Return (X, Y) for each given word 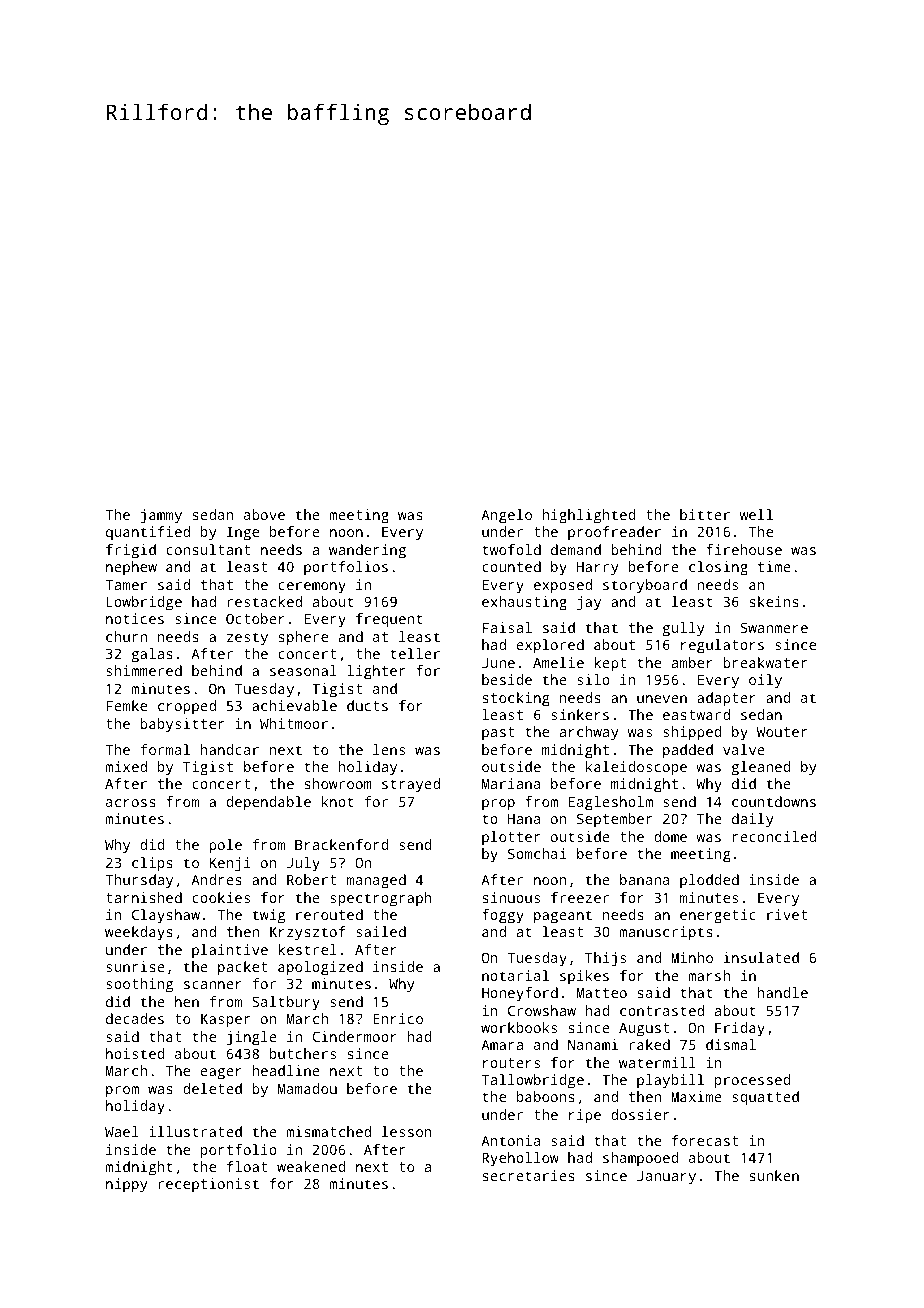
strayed (411, 785)
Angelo (506, 516)
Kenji (230, 864)
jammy (161, 516)
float (247, 1166)
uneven (662, 699)
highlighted (589, 516)
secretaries (529, 1175)
